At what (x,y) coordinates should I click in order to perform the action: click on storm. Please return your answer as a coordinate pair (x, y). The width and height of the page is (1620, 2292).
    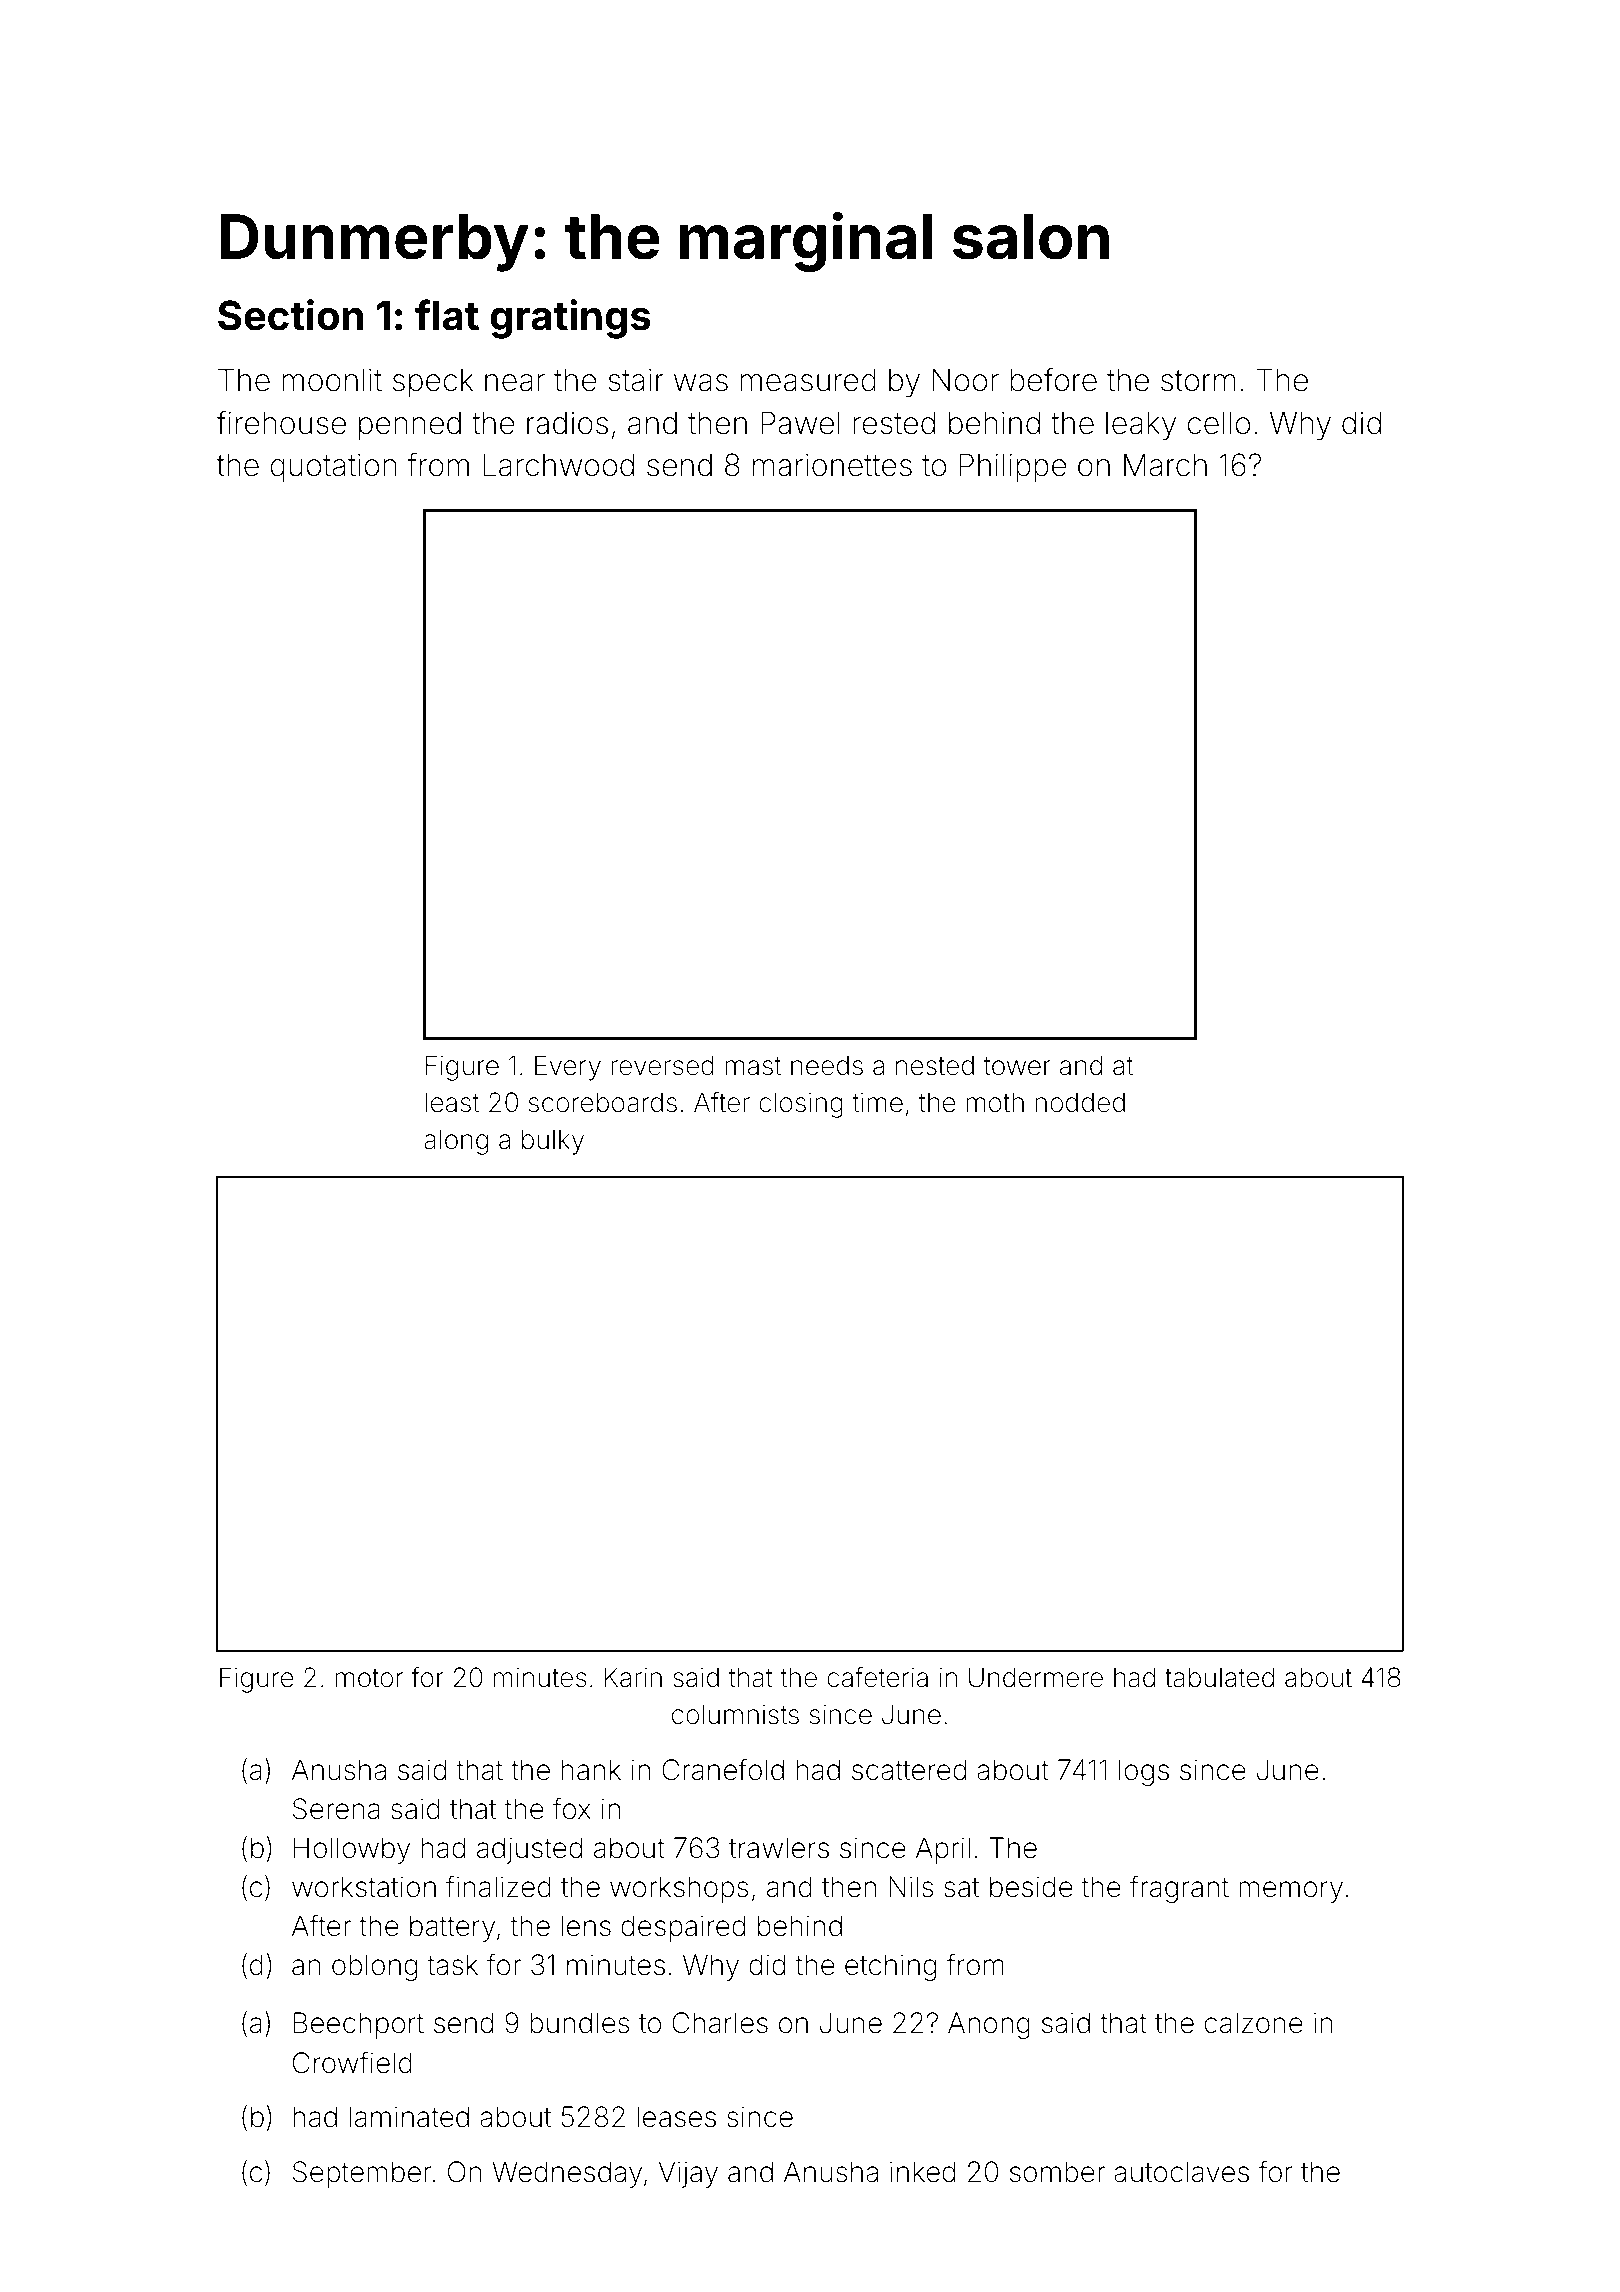
    Looking at the image, I should click on (1198, 381).
